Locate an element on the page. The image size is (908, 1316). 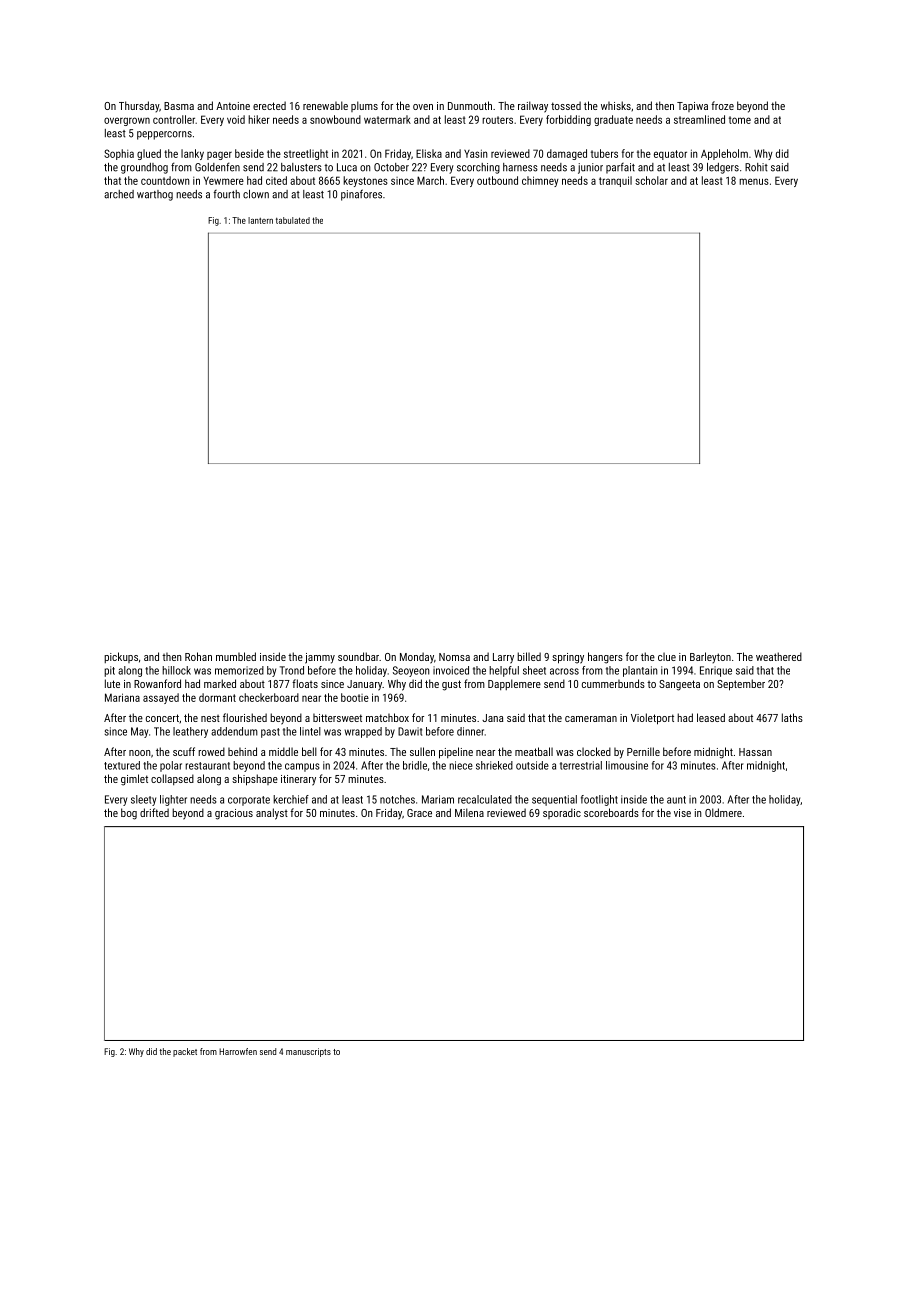
Barleyton is located at coordinates (710, 658).
